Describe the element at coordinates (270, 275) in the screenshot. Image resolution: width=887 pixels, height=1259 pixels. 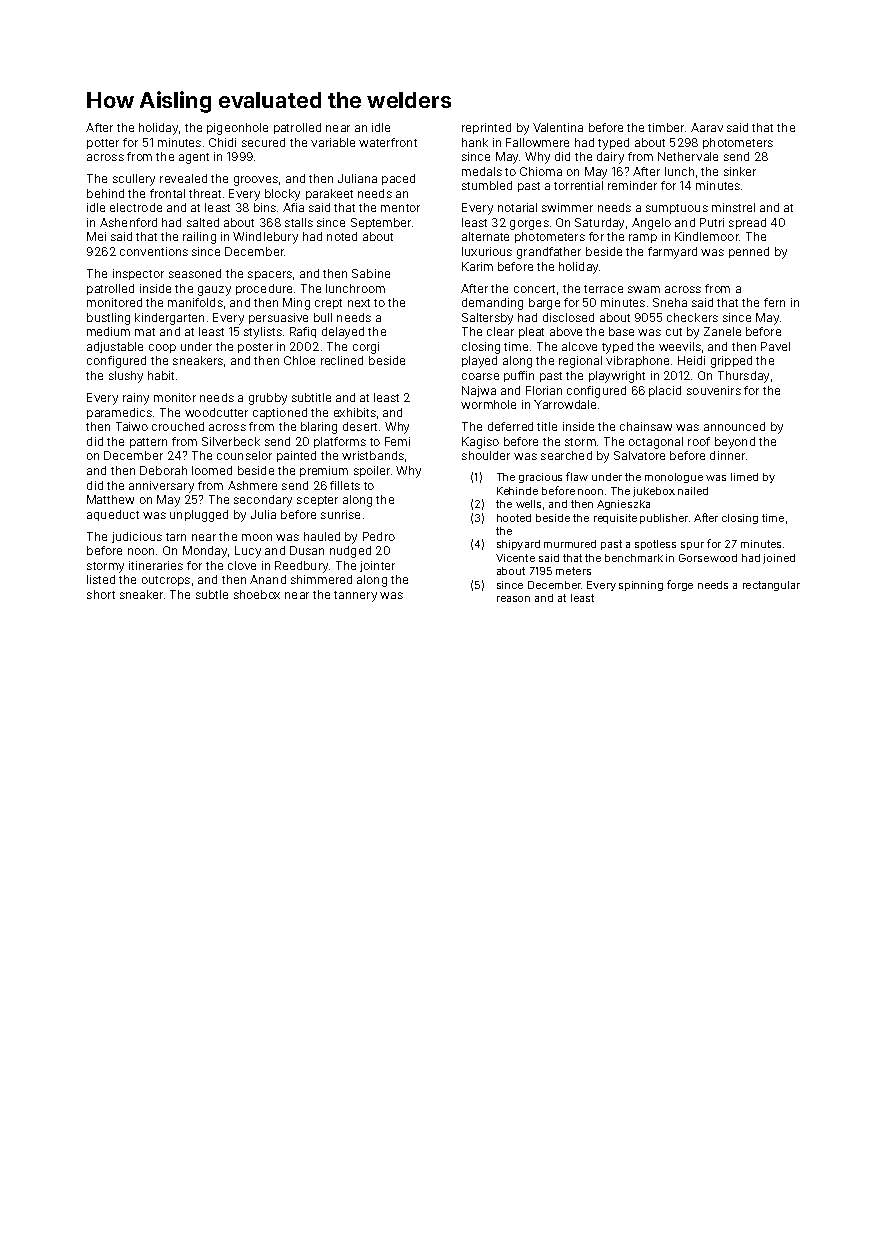
I see `spacers` at that location.
